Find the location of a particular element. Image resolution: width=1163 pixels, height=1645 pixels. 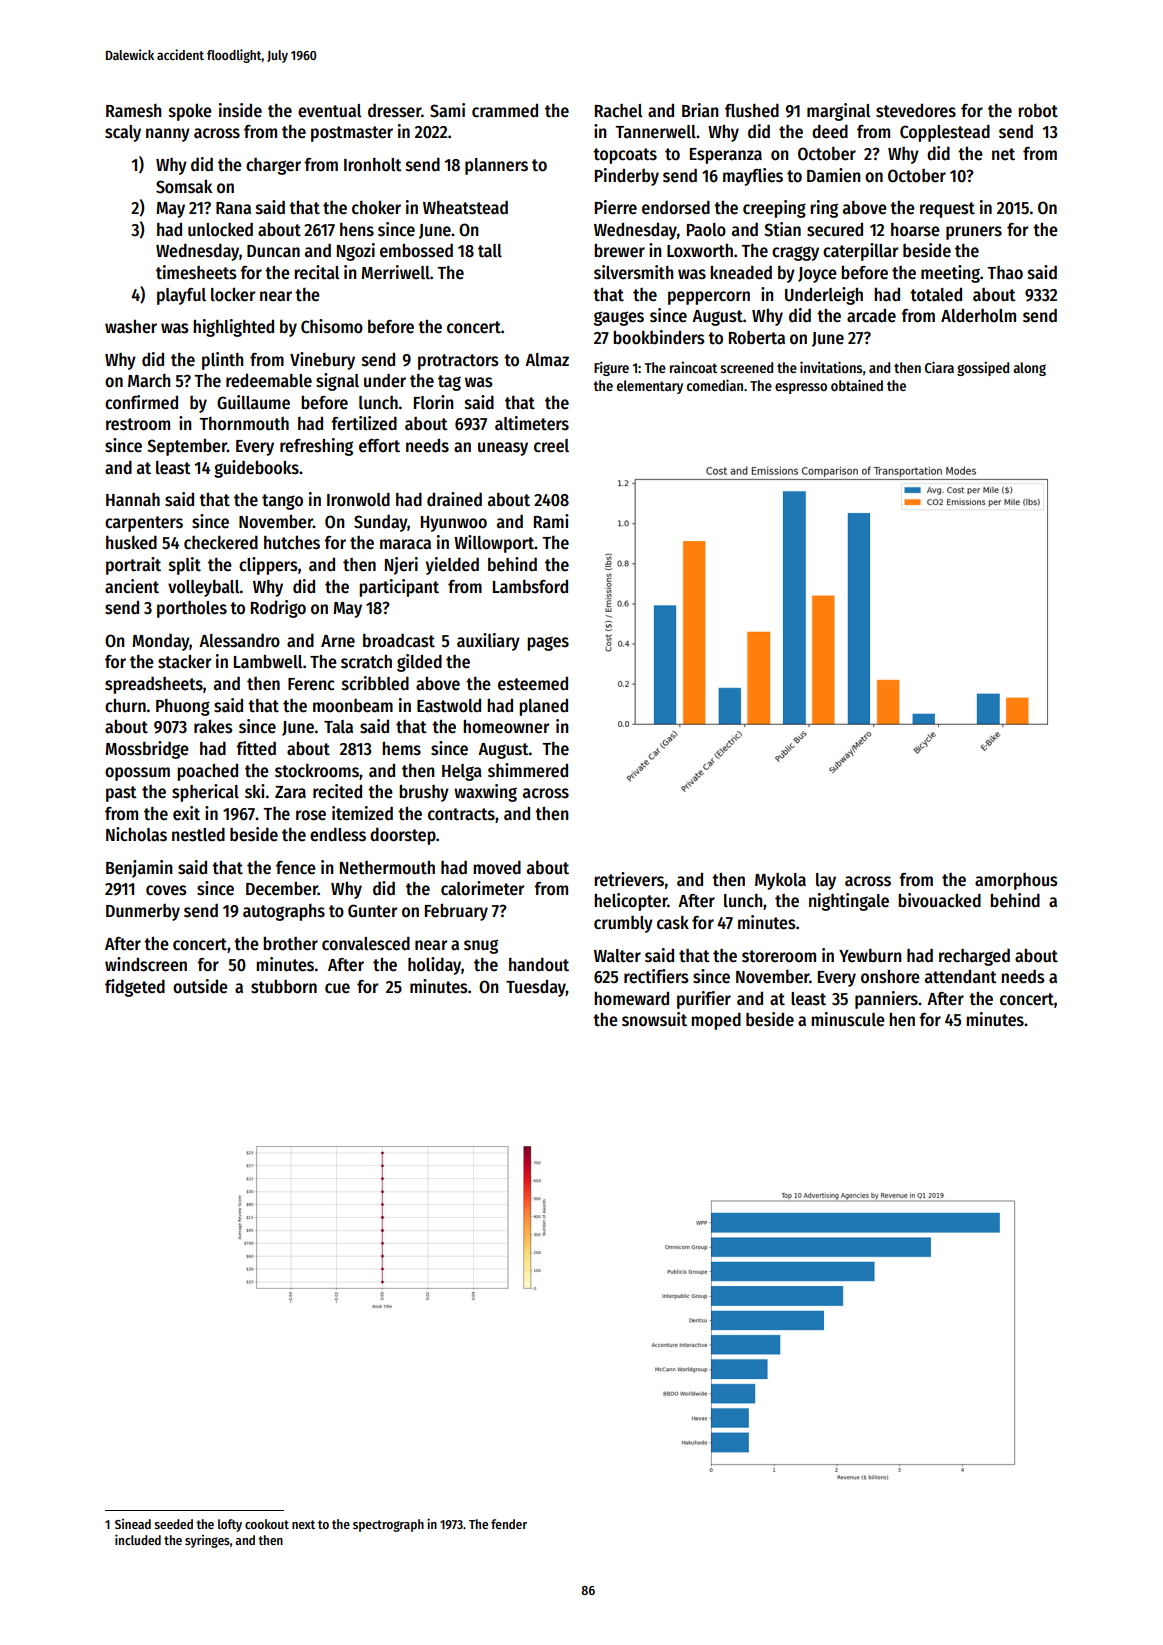

Sami is located at coordinates (447, 110).
